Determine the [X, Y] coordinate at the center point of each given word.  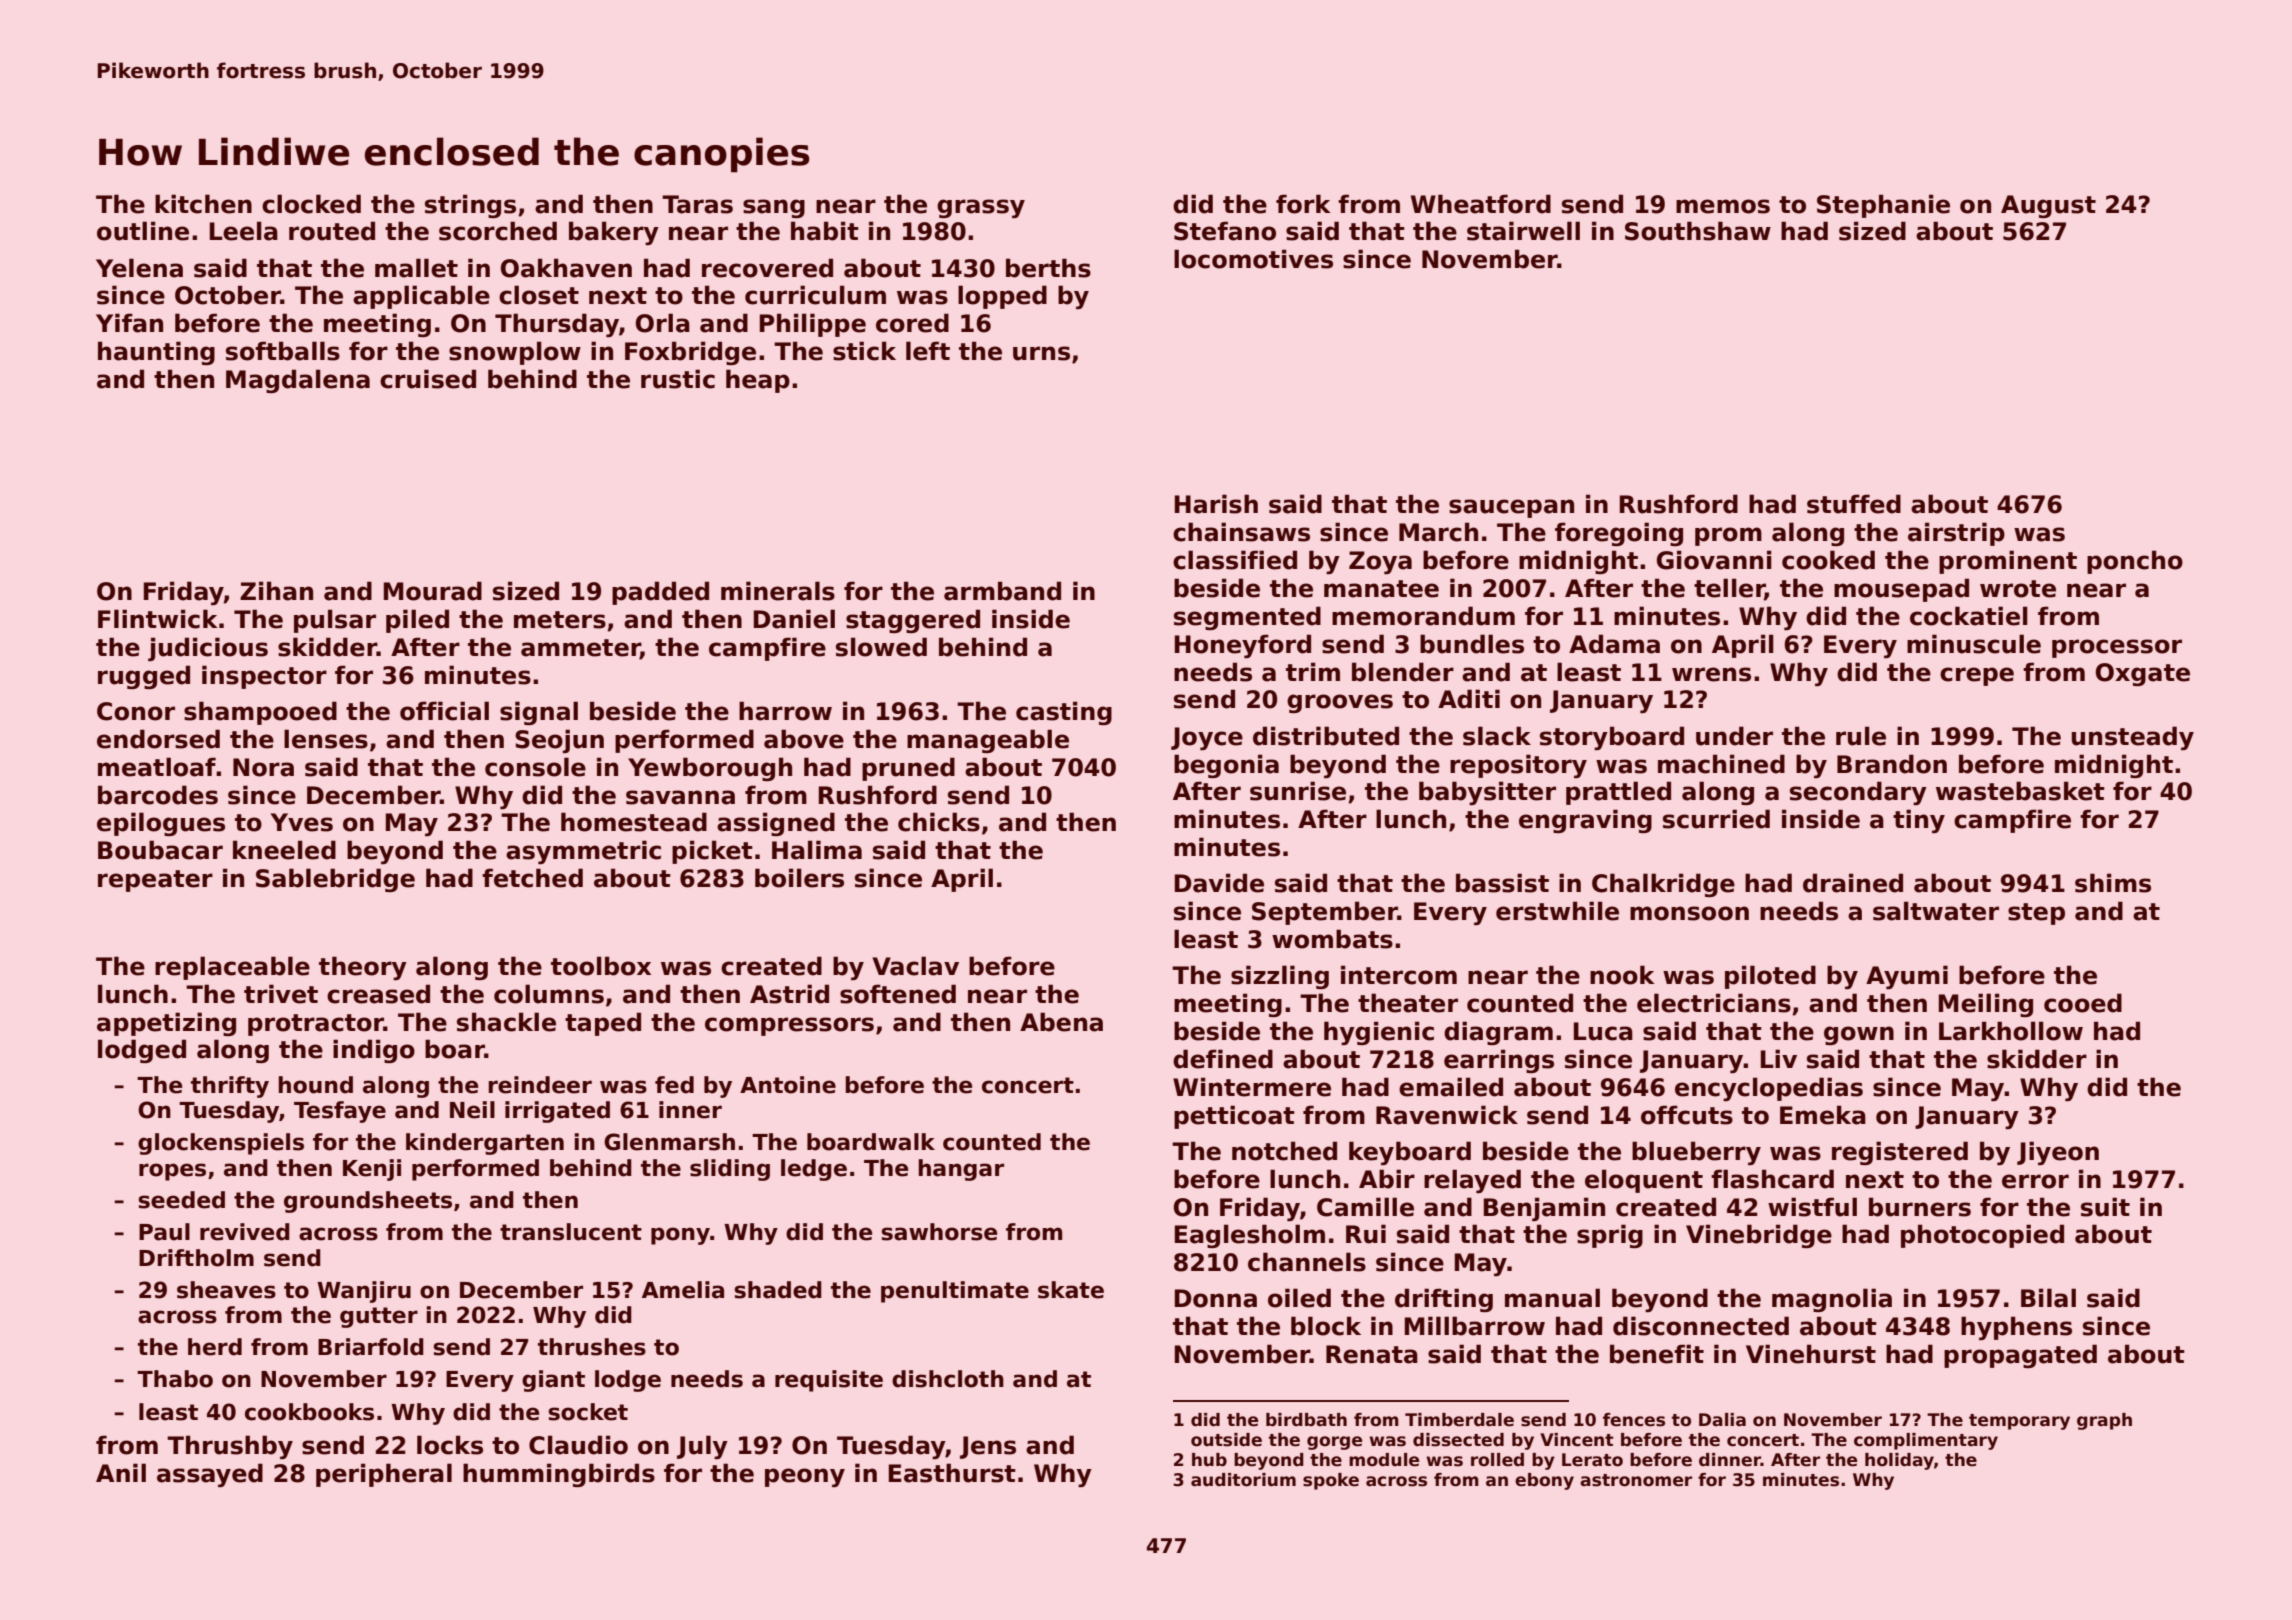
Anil [121, 1472]
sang [774, 208]
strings [470, 206]
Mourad [432, 591]
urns [1041, 353]
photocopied [1982, 1236]
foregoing [1619, 534]
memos [1723, 206]
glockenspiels [221, 1144]
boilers [799, 878]
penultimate [955, 1292]
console [535, 767]
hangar [961, 1170]
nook [1622, 975]
